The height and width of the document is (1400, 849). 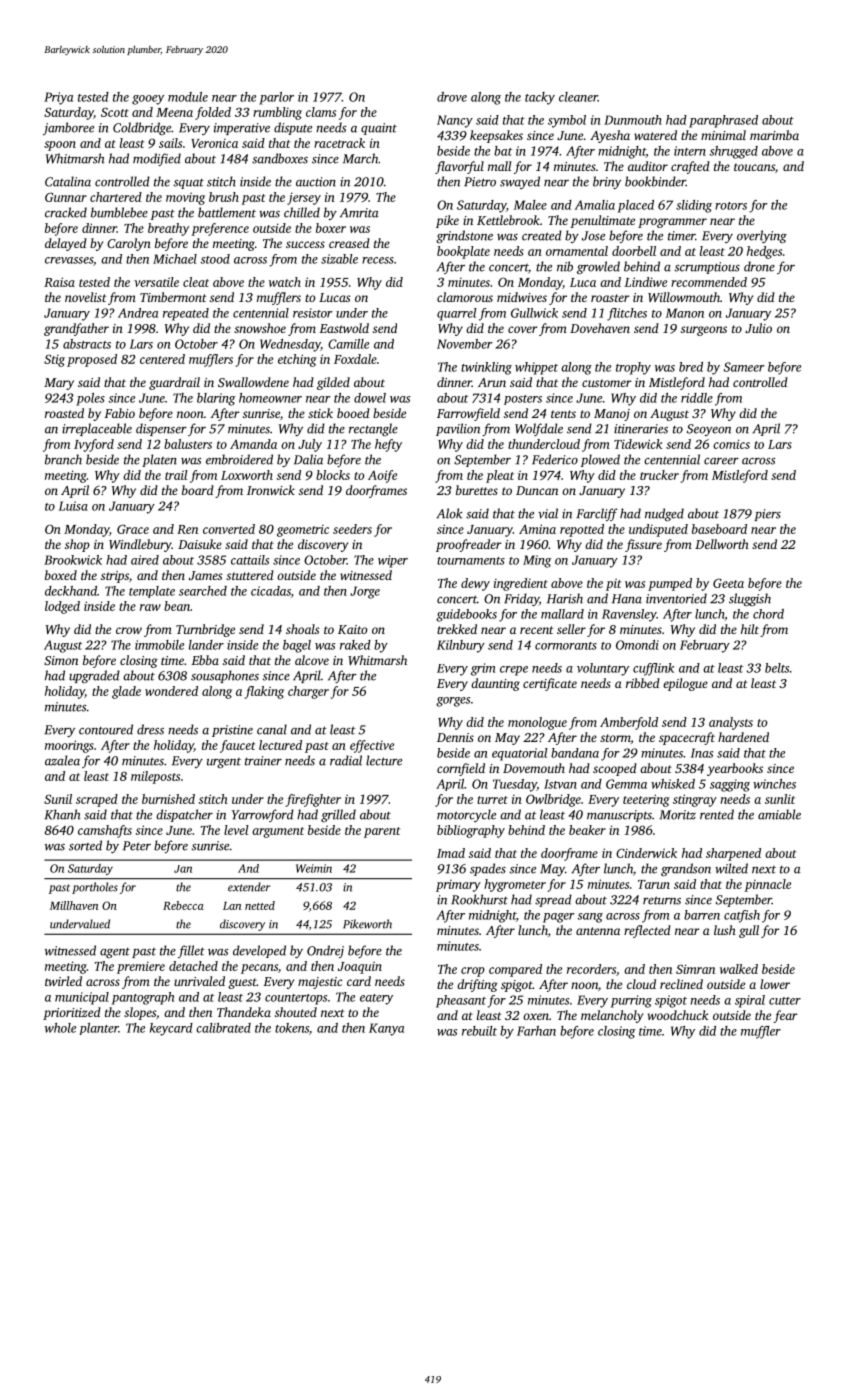 What do you see at coordinates (723, 121) in the document?
I see `paraphrased` at bounding box center [723, 121].
